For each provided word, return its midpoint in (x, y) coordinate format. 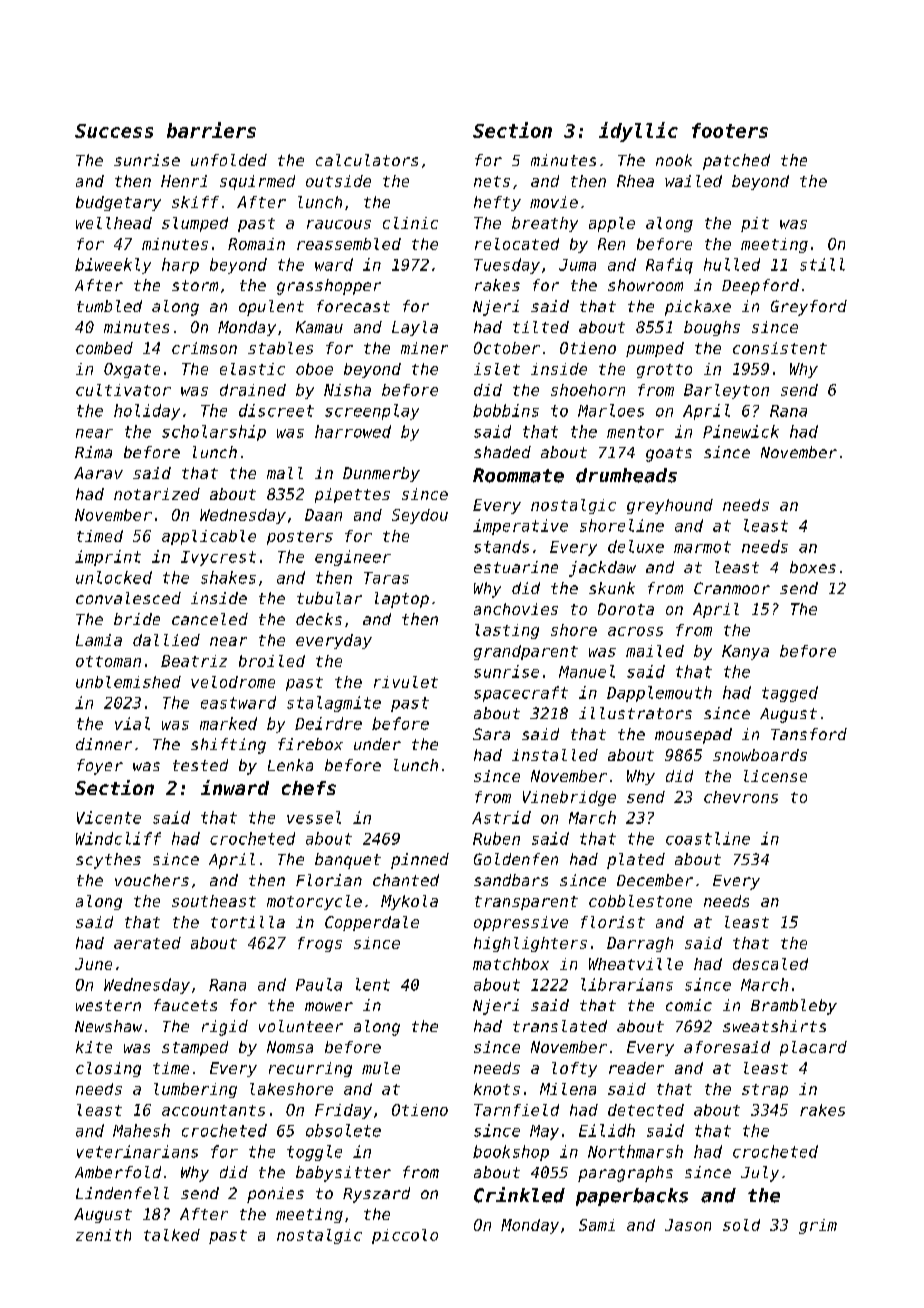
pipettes (352, 495)
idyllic (638, 132)
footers (730, 130)
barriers (211, 130)
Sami (597, 1225)
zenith (103, 1235)
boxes (813, 567)
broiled (272, 661)
